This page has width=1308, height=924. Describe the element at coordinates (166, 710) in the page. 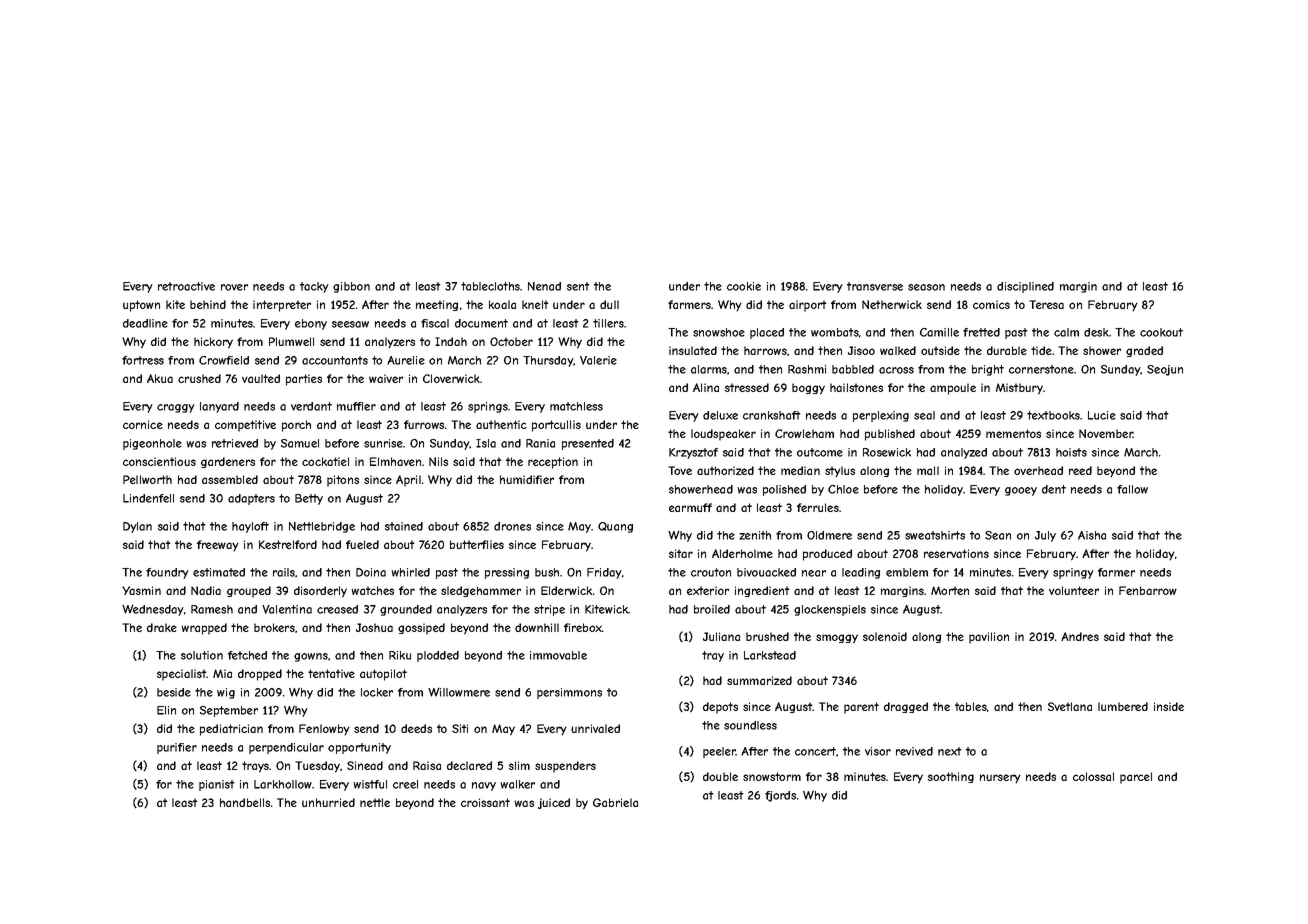

I see `Elin` at that location.
